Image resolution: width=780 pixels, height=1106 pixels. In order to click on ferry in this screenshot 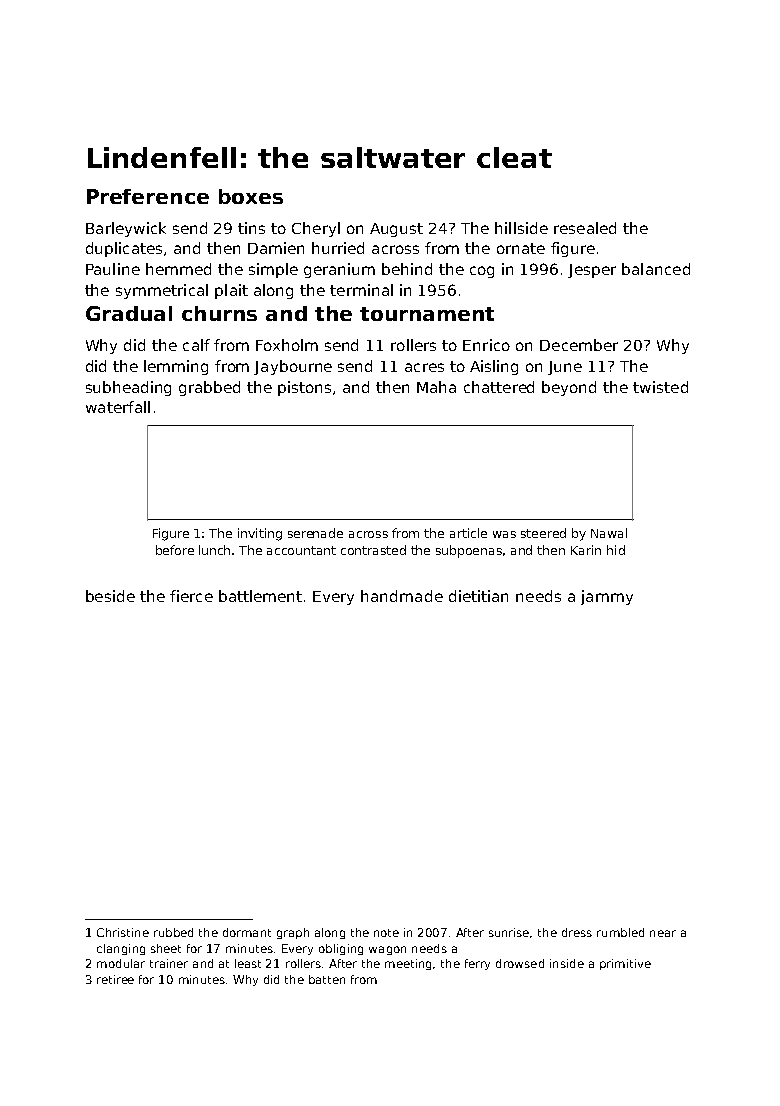, I will do `click(477, 964)`.
